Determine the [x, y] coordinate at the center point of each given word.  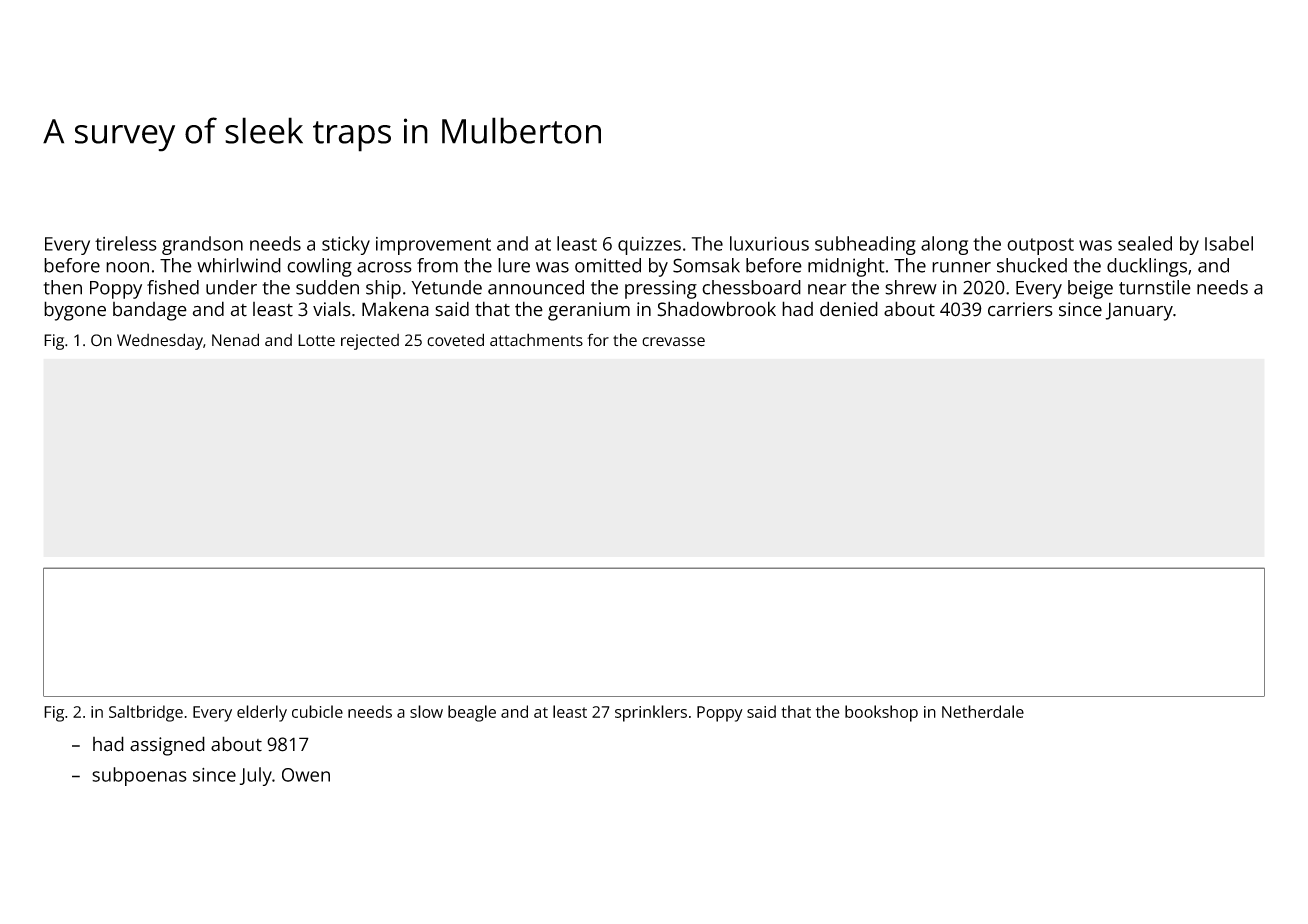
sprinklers [651, 713]
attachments [536, 340]
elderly [262, 713]
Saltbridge [146, 713]
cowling [319, 267]
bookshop [881, 713]
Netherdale [983, 711]
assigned [167, 746]
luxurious [769, 243]
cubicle [317, 711]
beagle [472, 713]
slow [426, 711]
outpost [1040, 246]
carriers [1020, 309]
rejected [370, 342]
